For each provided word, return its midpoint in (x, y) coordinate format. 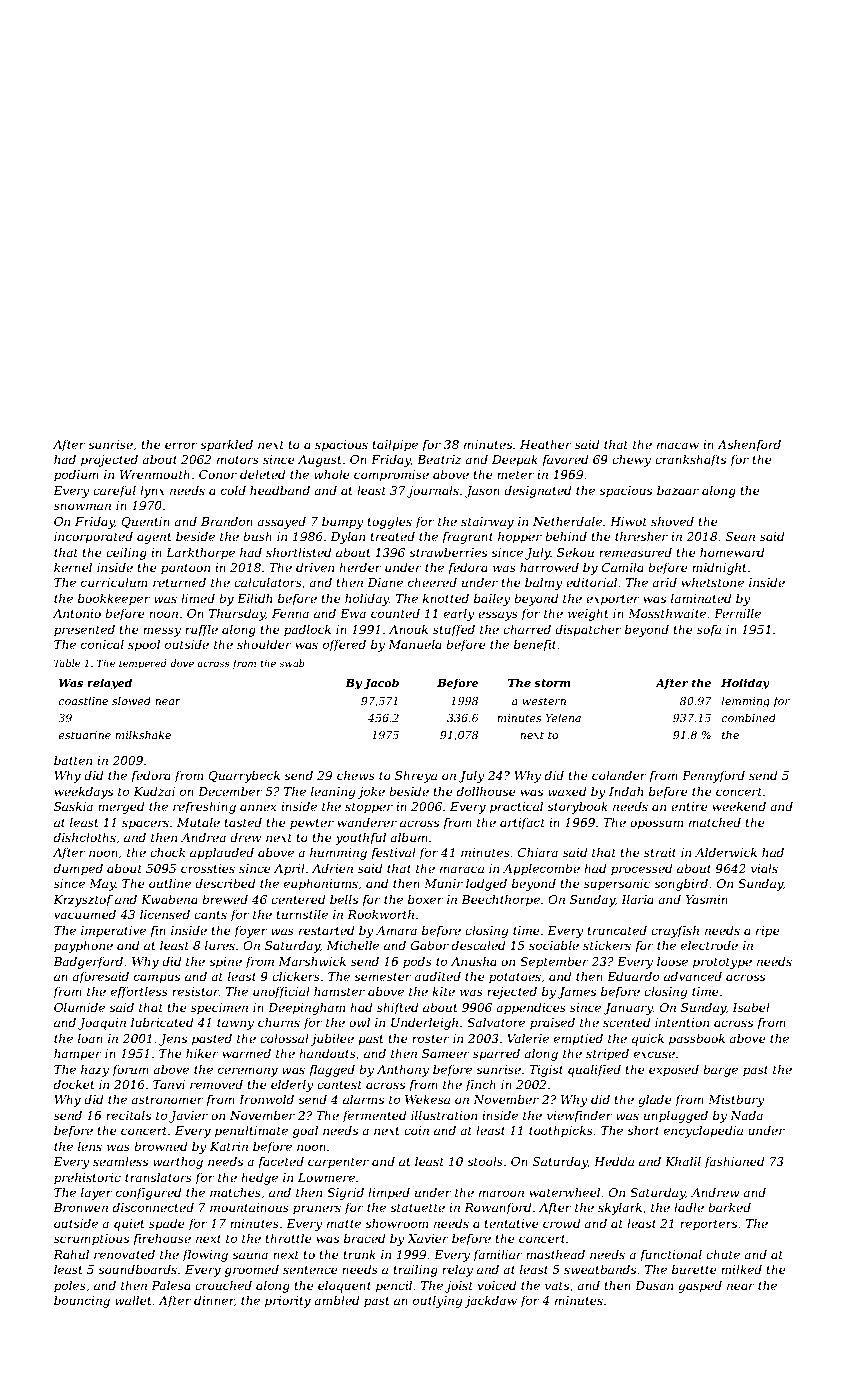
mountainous (249, 1207)
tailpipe (395, 445)
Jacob (381, 684)
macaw (678, 445)
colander (619, 775)
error (181, 445)
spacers (145, 825)
